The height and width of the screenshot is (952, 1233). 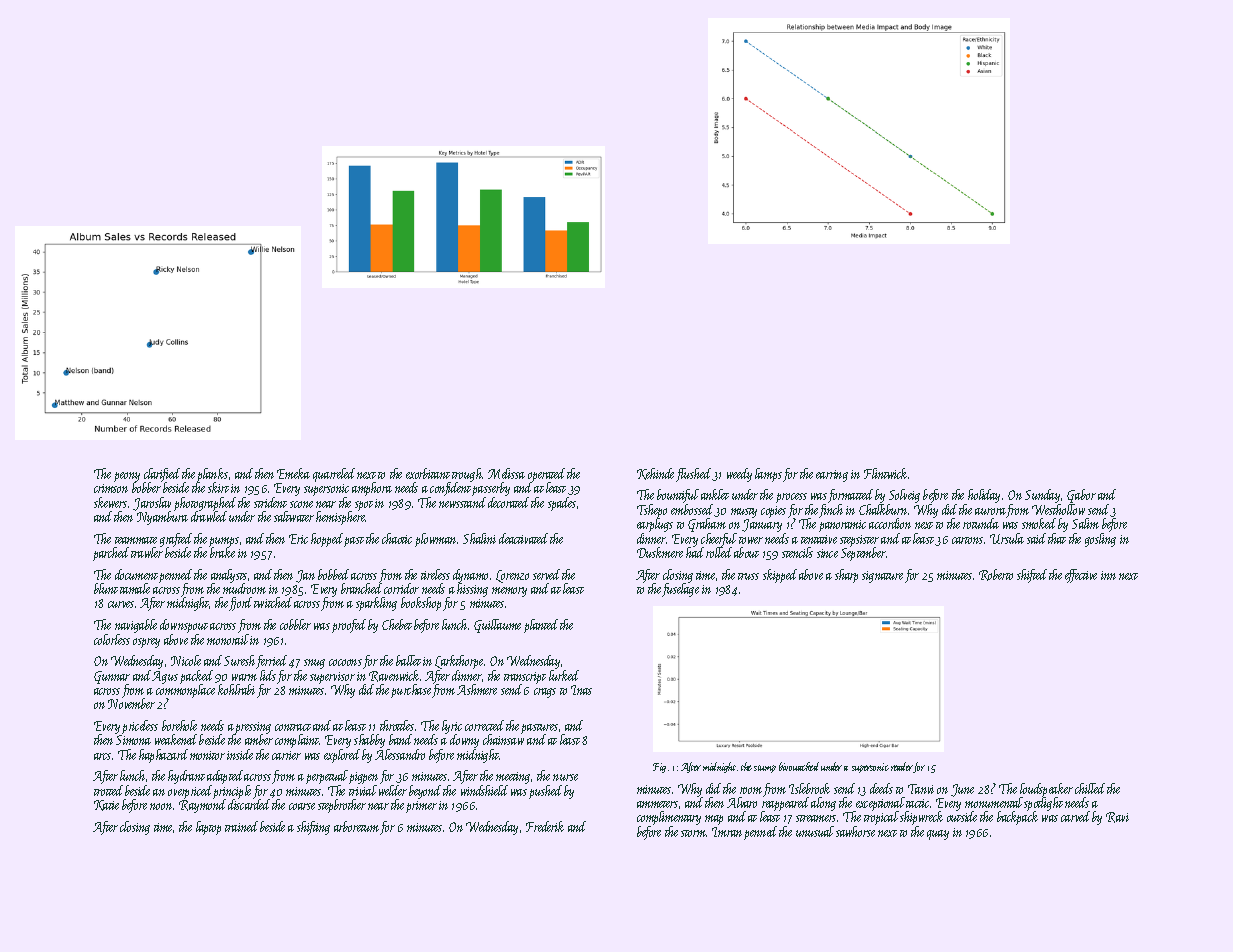 What do you see at coordinates (268, 675) in the screenshot?
I see `lids` at bounding box center [268, 675].
